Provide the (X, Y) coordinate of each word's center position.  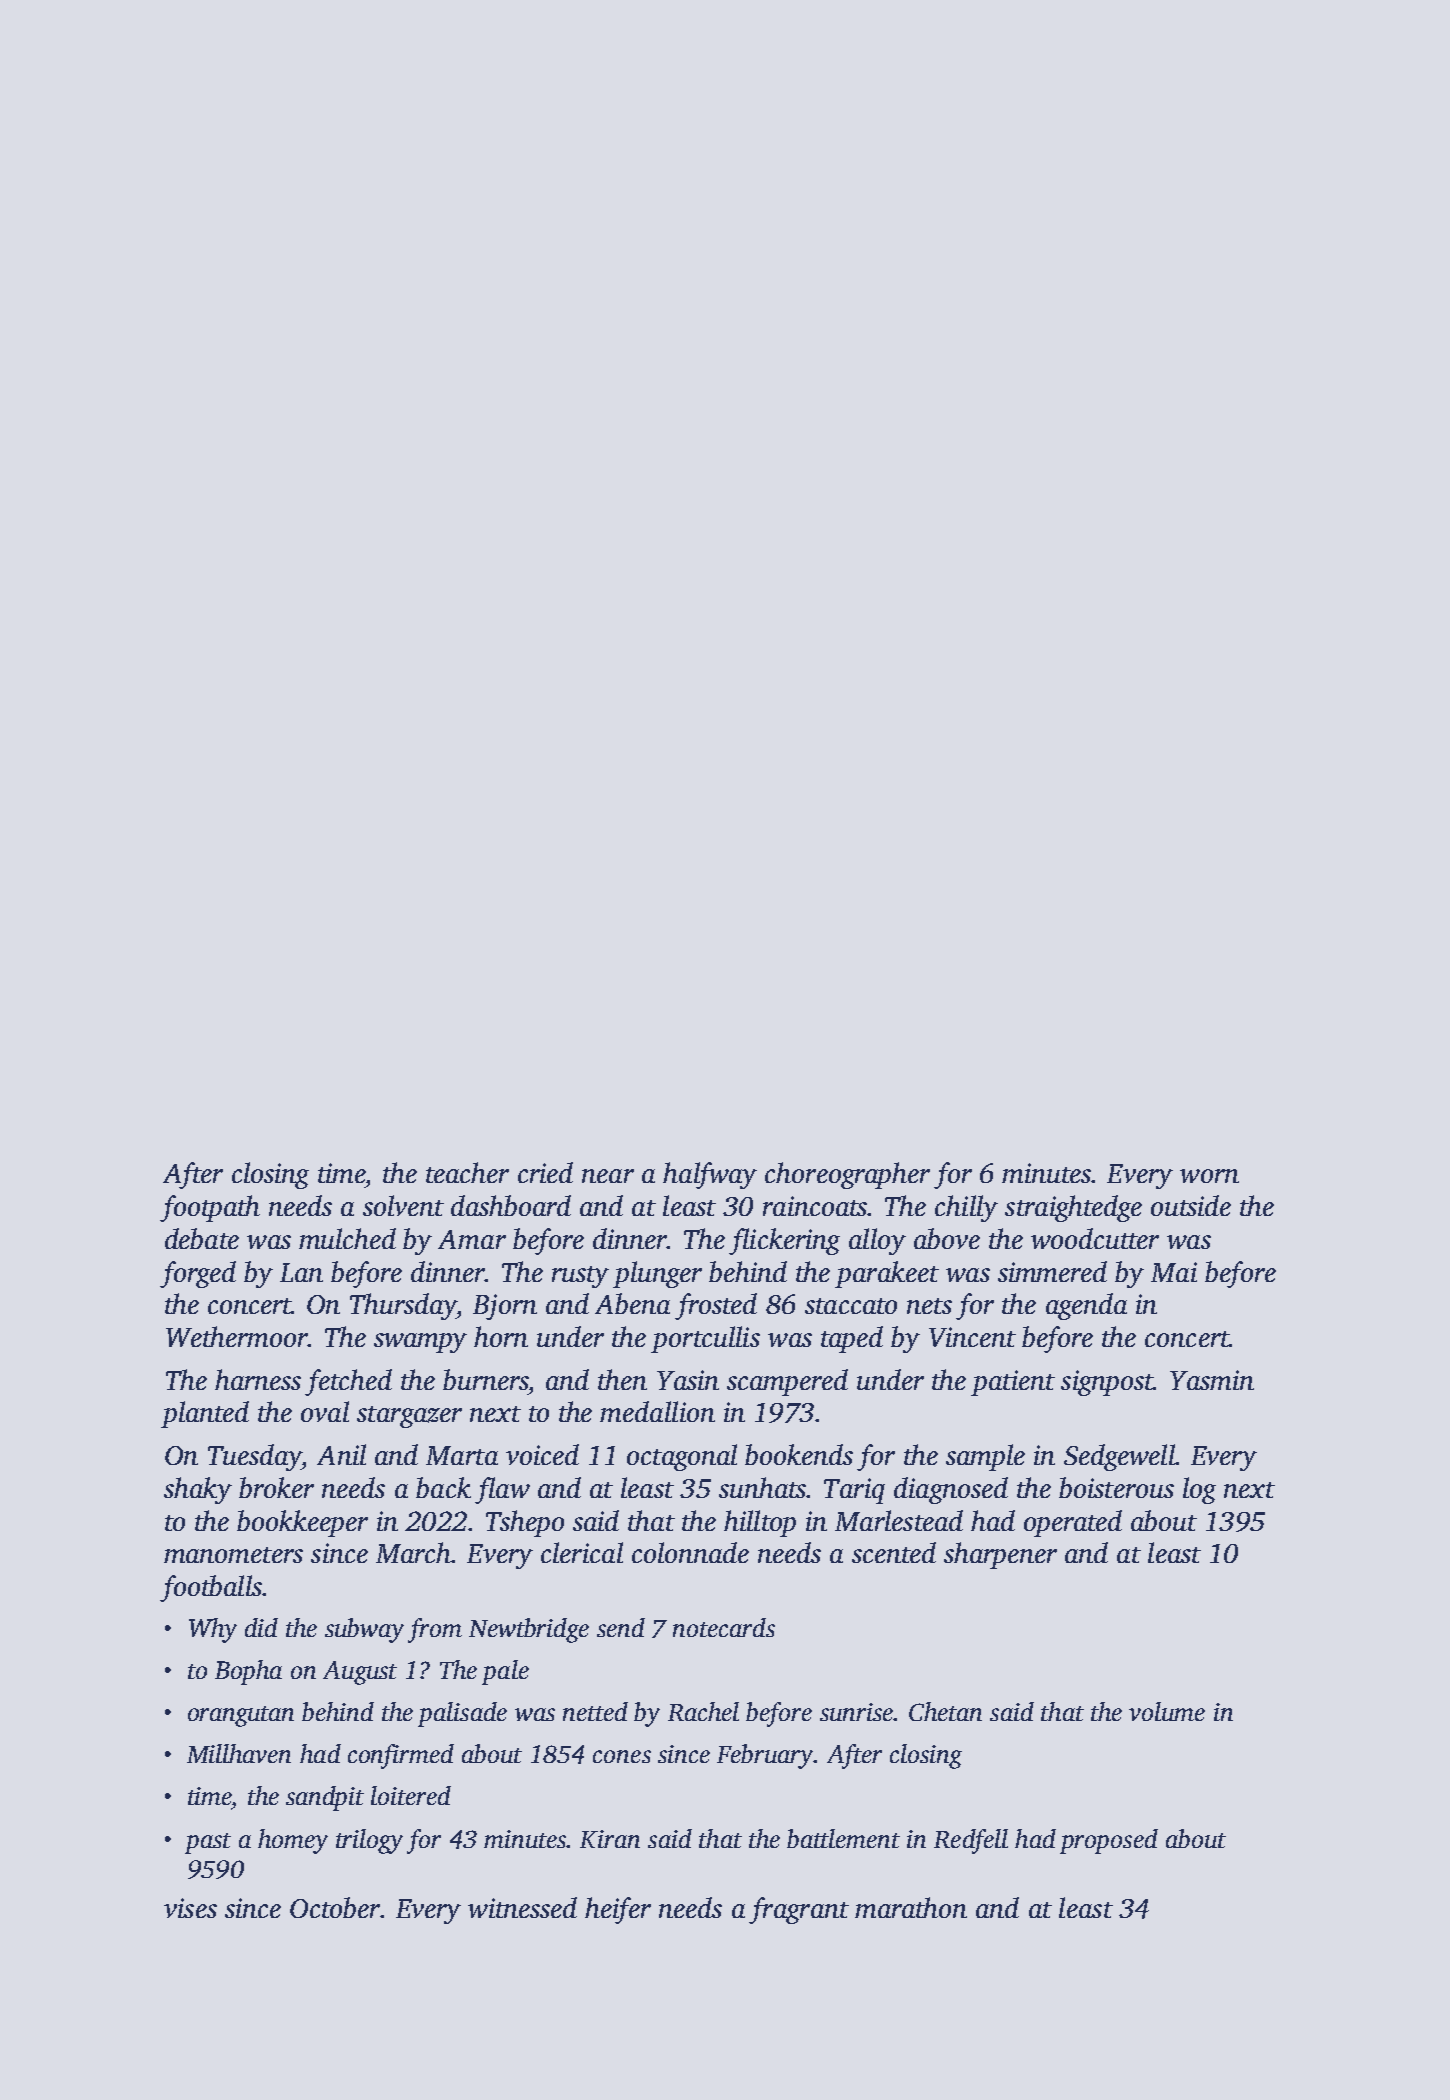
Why (213, 1630)
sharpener (1000, 1555)
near (608, 1176)
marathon (911, 1907)
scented (894, 1552)
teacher (467, 1172)
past (208, 1843)
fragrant (799, 1910)
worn (1209, 1176)
